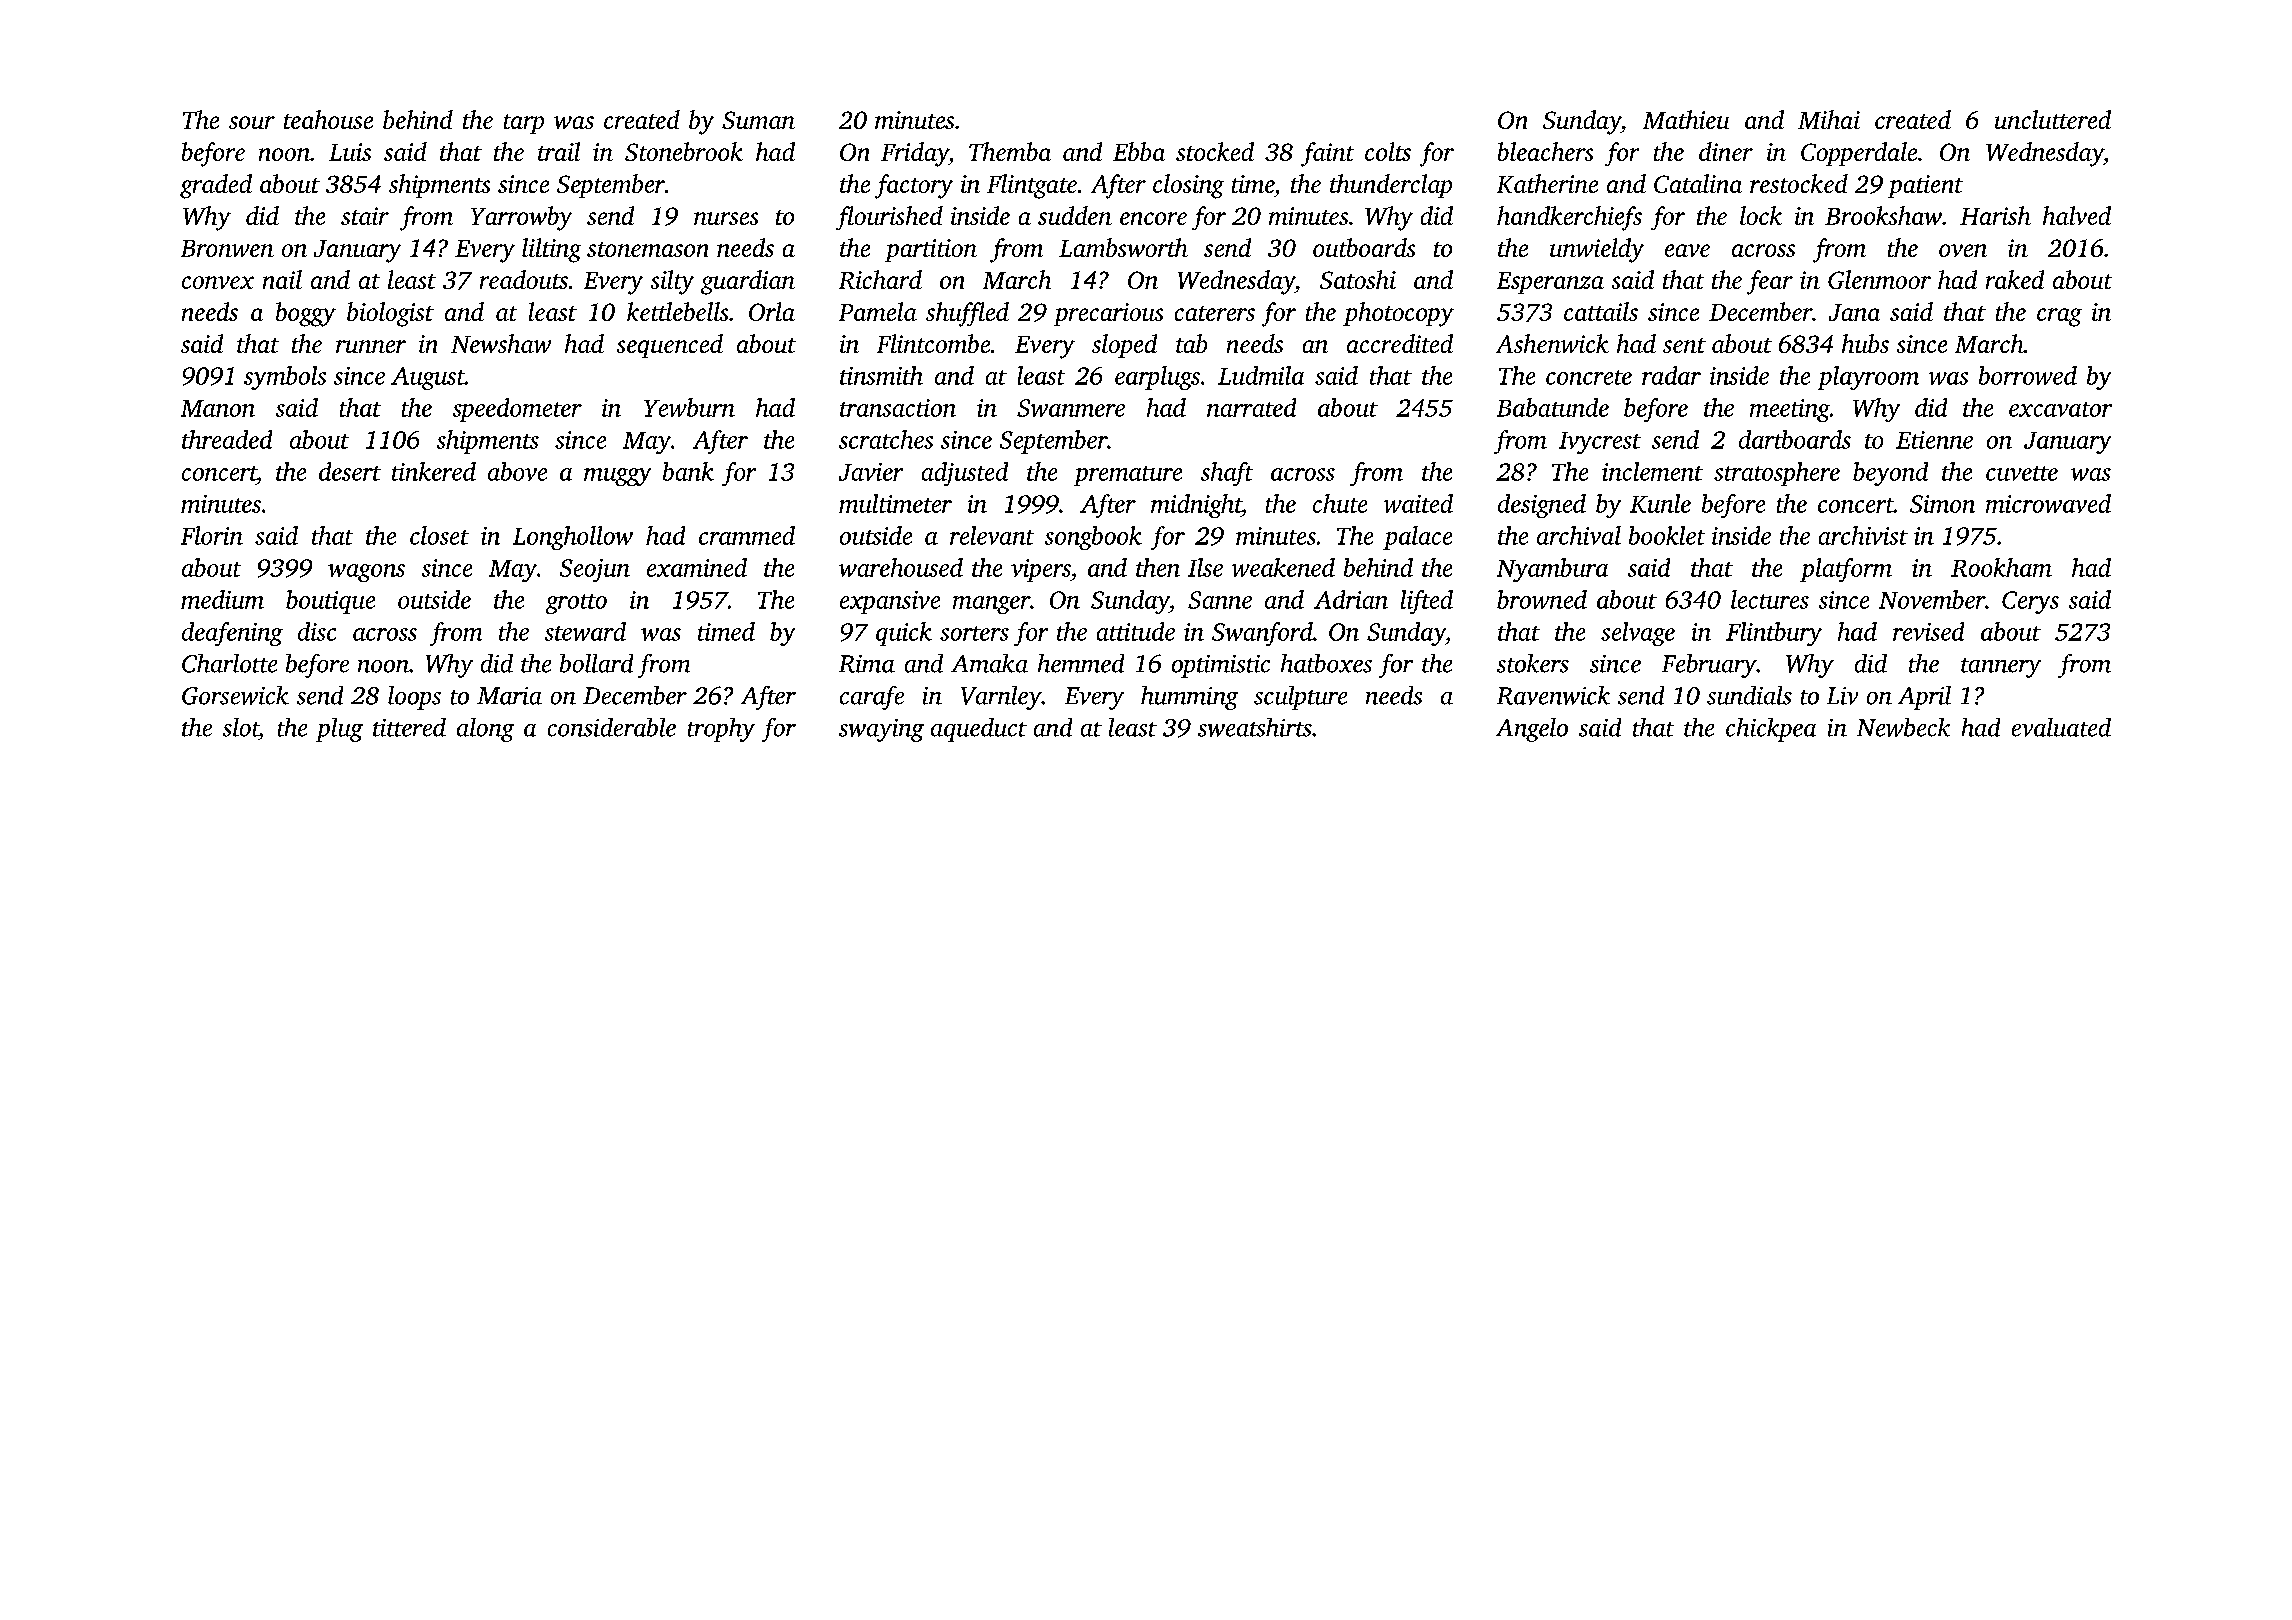 This screenshot has width=2292, height=1620. What do you see at coordinates (933, 343) in the screenshot?
I see `Flintcombe` at bounding box center [933, 343].
